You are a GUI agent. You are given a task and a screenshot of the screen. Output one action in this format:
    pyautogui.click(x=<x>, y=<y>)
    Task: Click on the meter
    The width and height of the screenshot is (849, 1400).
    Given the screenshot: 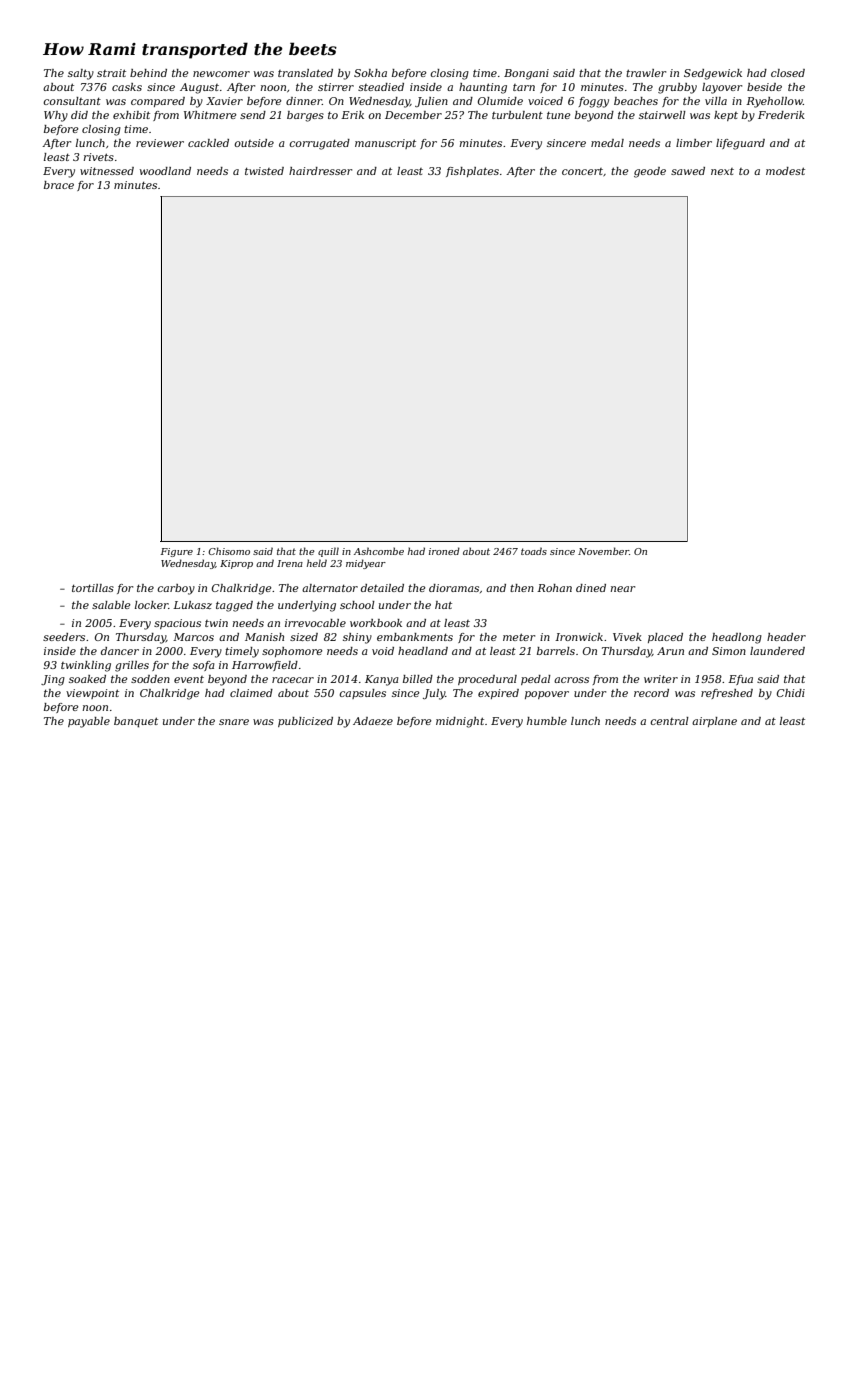 What is the action you would take?
    pyautogui.click(x=519, y=637)
